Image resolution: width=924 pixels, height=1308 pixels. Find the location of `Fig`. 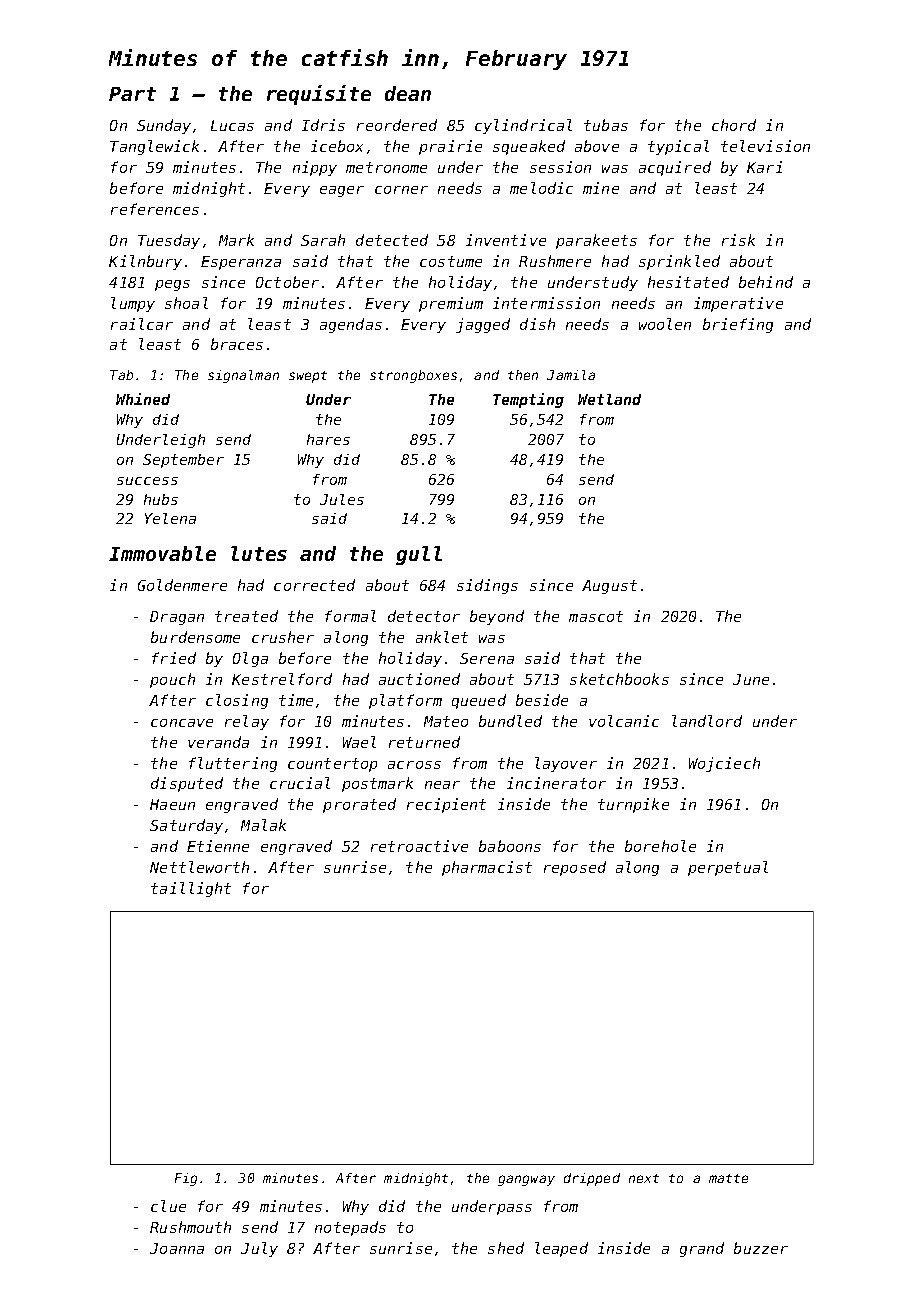

Fig is located at coordinates (186, 1179).
